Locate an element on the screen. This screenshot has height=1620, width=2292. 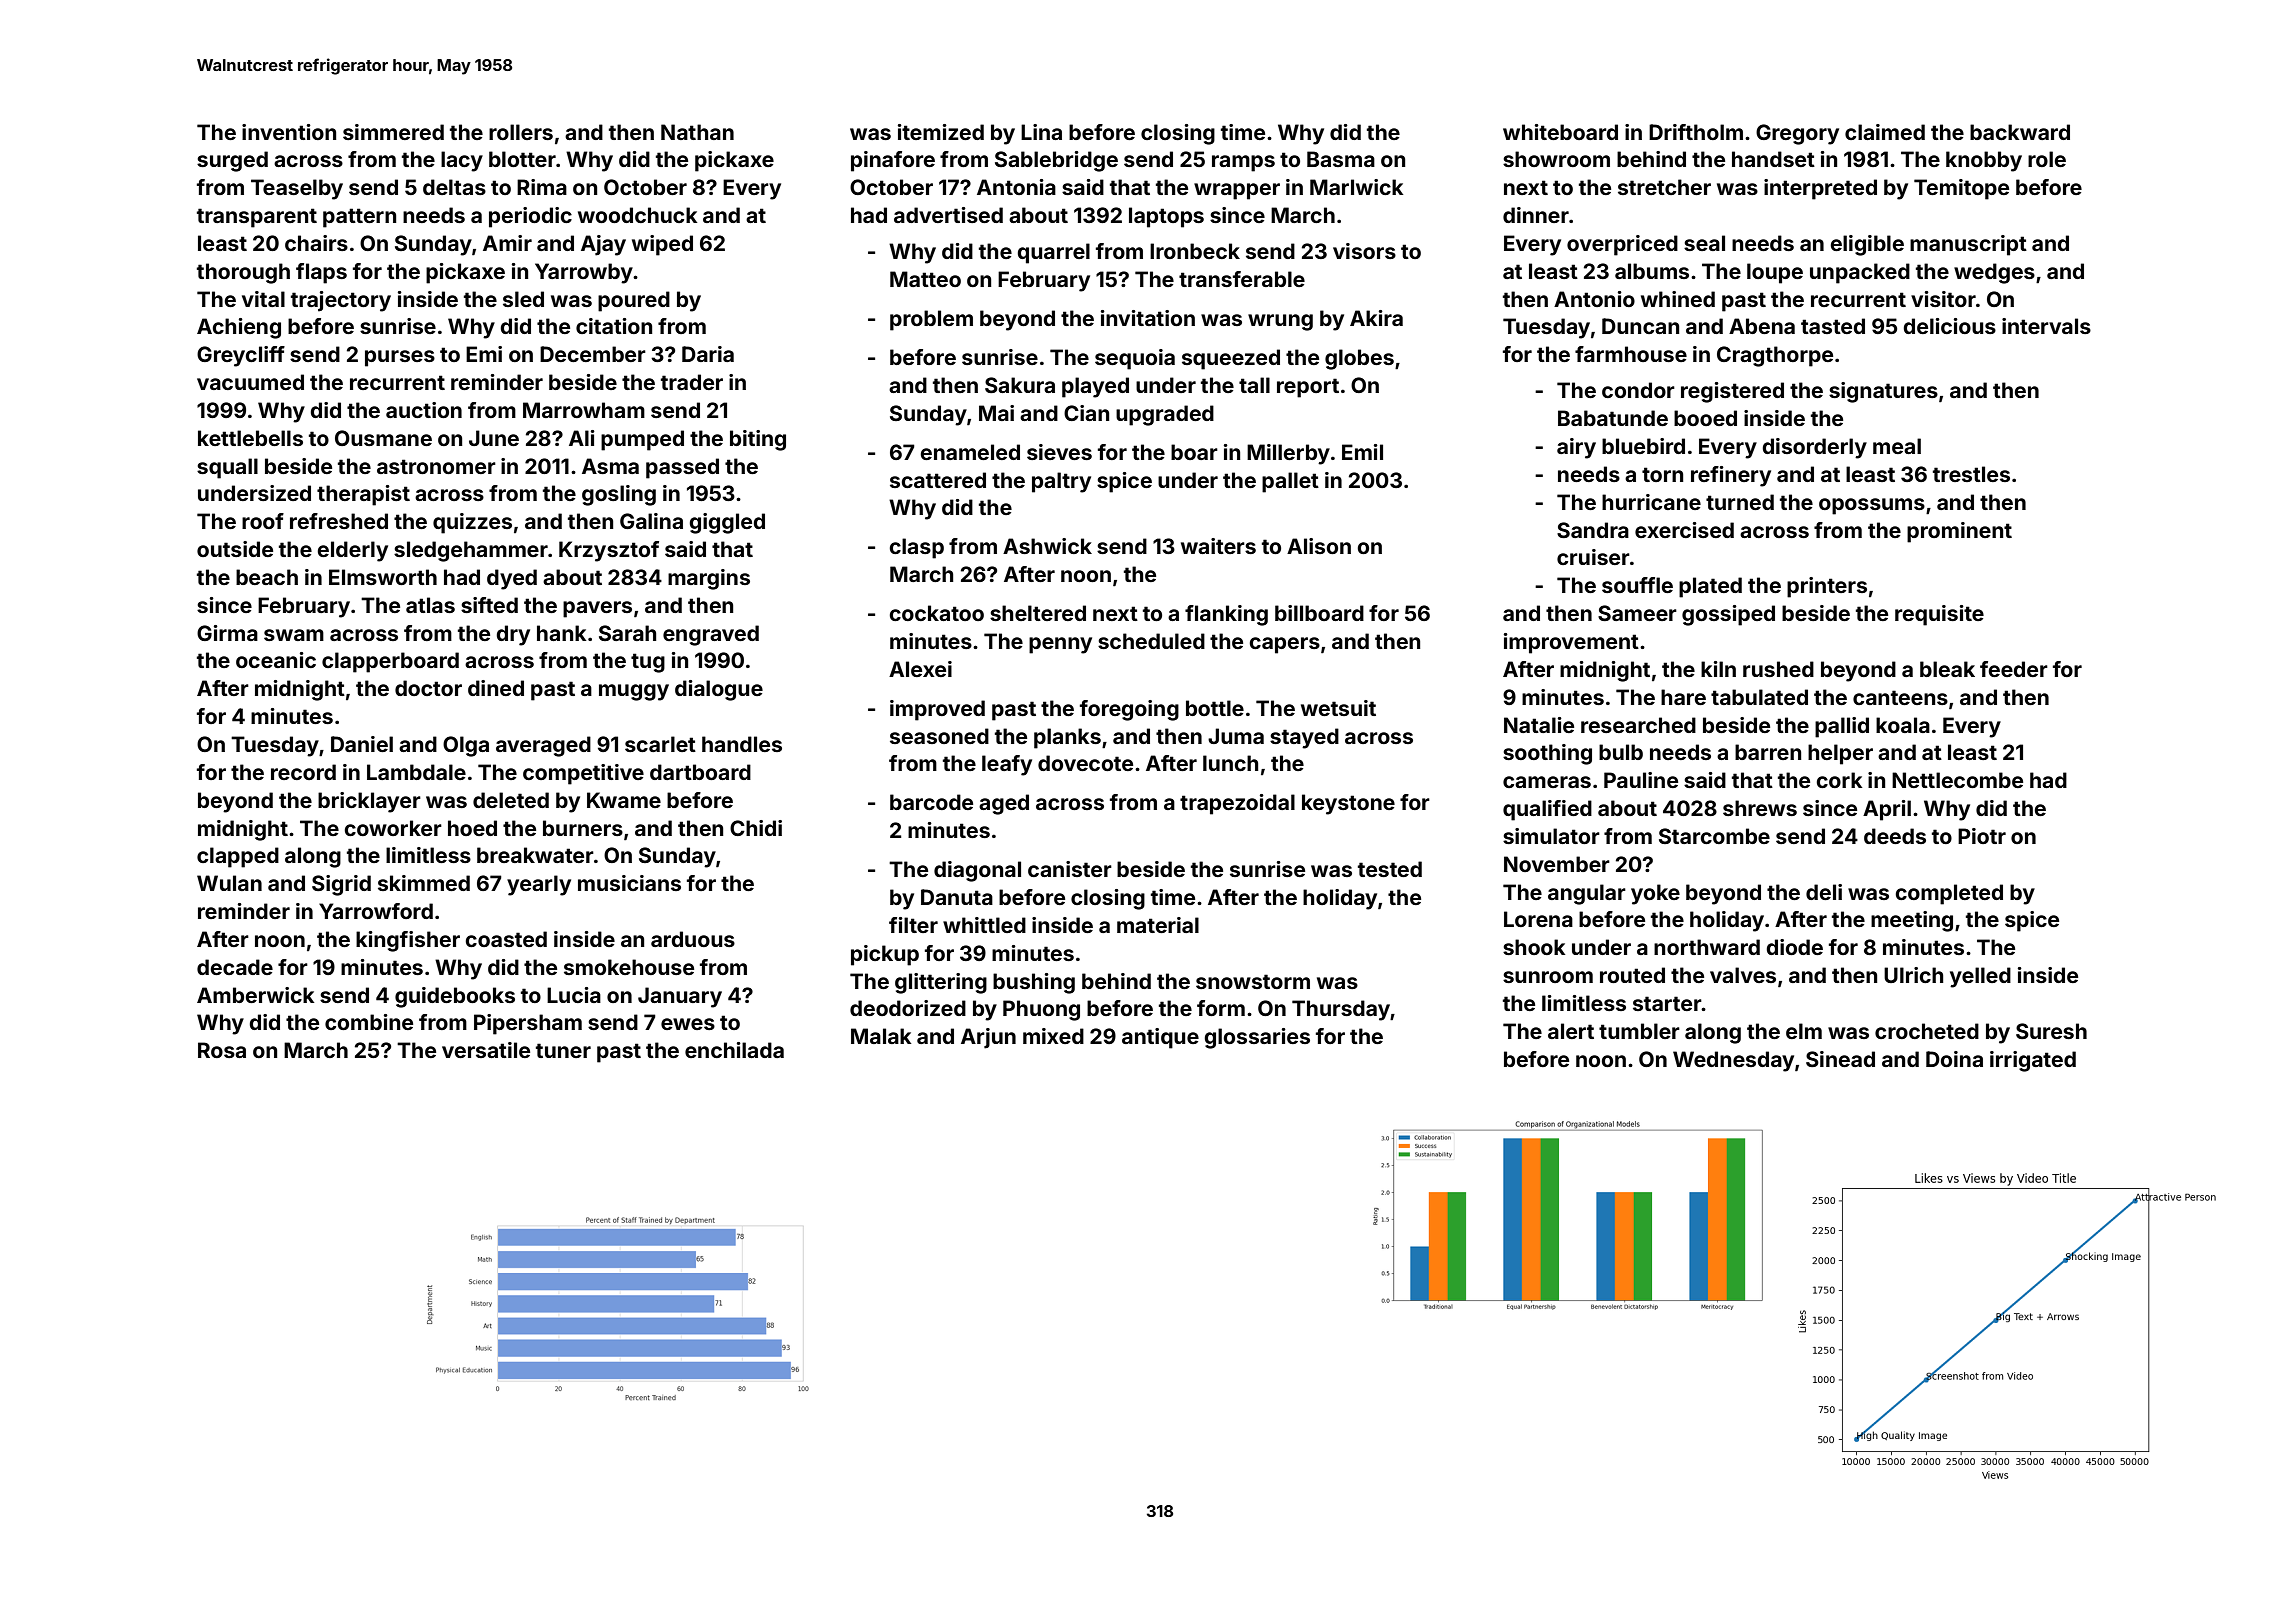
ramps is located at coordinates (1243, 163).
